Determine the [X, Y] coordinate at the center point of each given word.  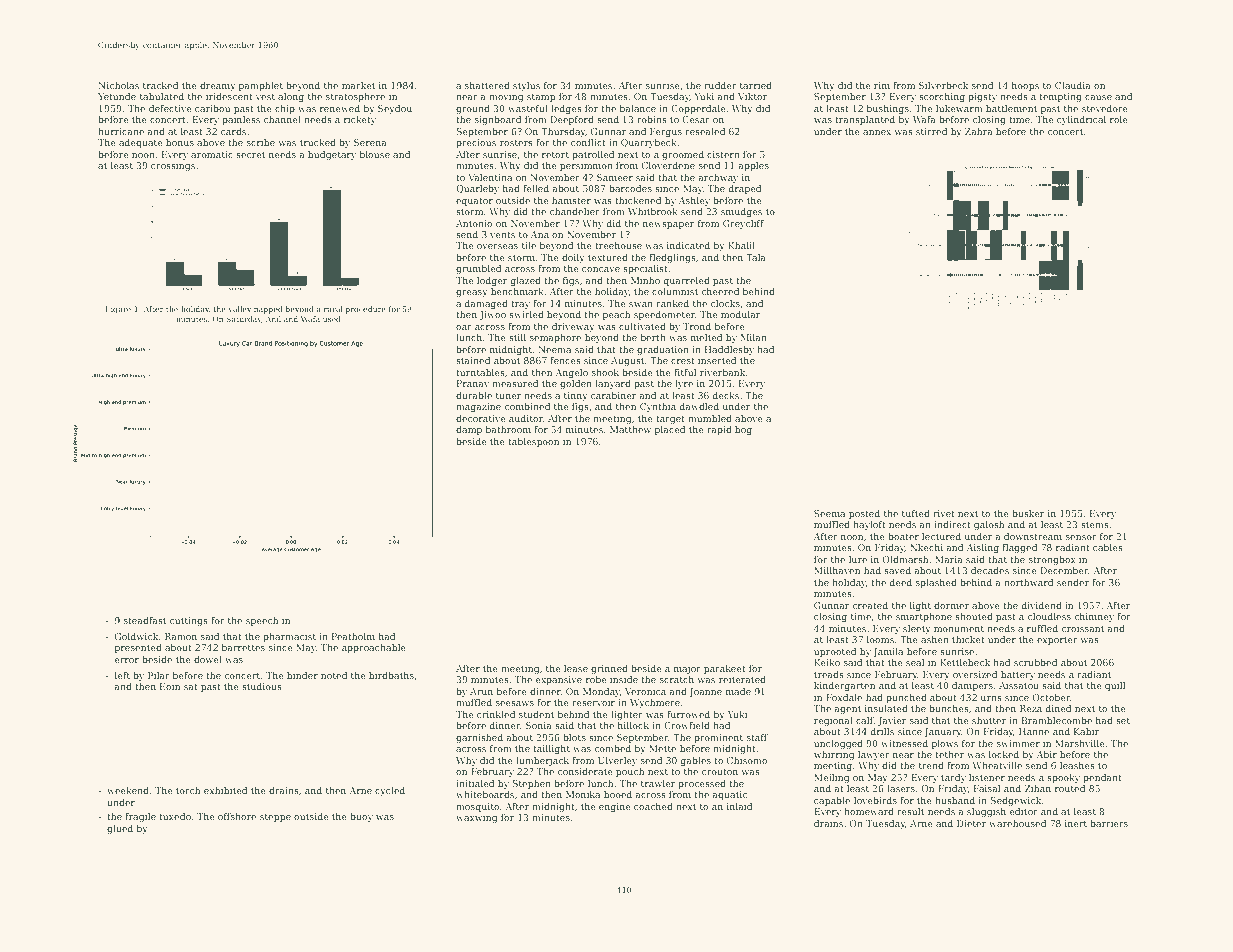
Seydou [395, 109]
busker [1028, 513]
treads [829, 674]
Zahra [979, 131]
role [1119, 119]
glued [120, 829]
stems [1095, 525]
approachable [374, 648]
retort [555, 155]
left [122, 675]
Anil [273, 319]
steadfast [145, 620]
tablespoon [533, 442]
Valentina [490, 177]
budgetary [332, 155]
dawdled [699, 406]
